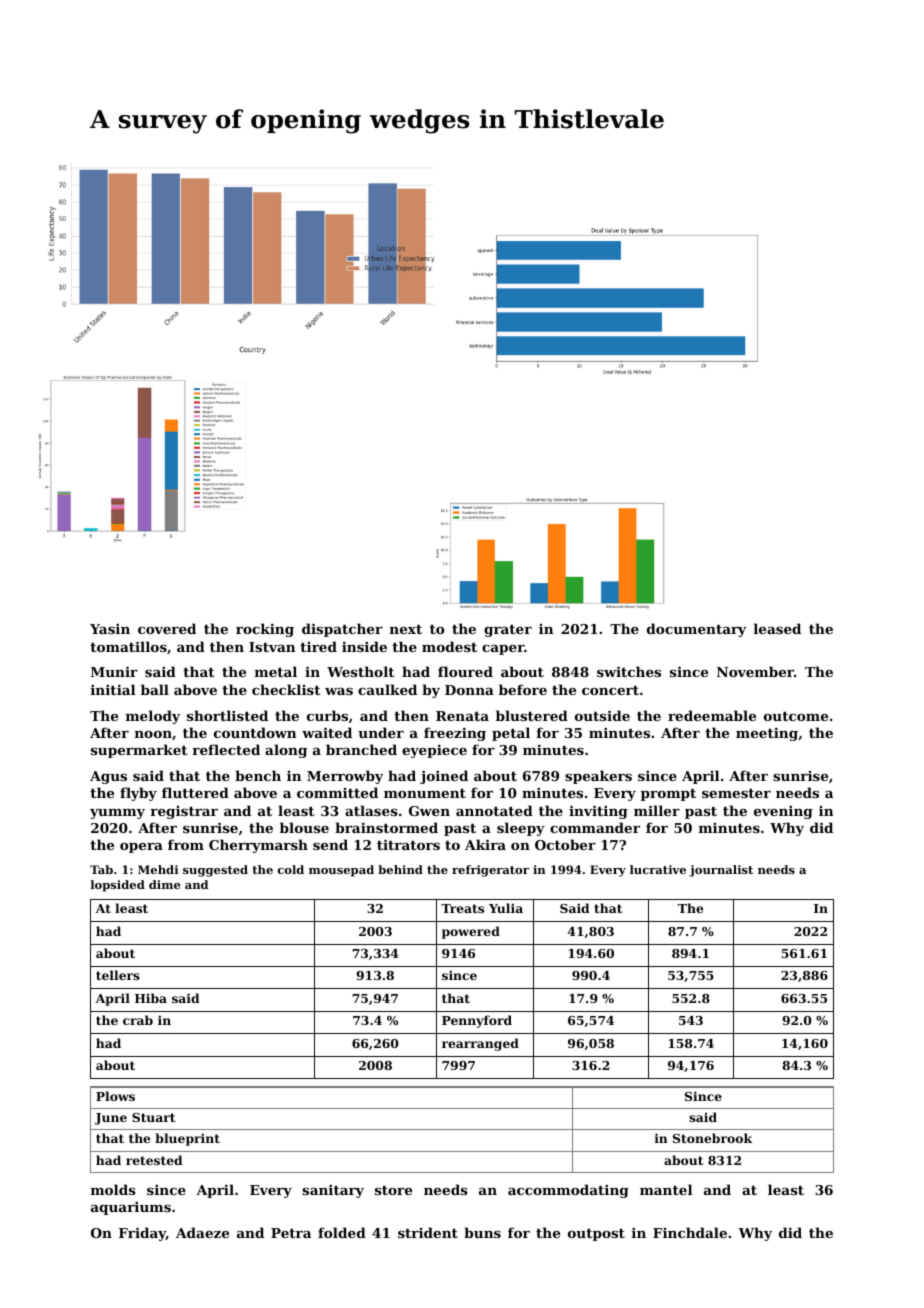 This screenshot has width=924, height=1308. I want to click on commander, so click(595, 827).
